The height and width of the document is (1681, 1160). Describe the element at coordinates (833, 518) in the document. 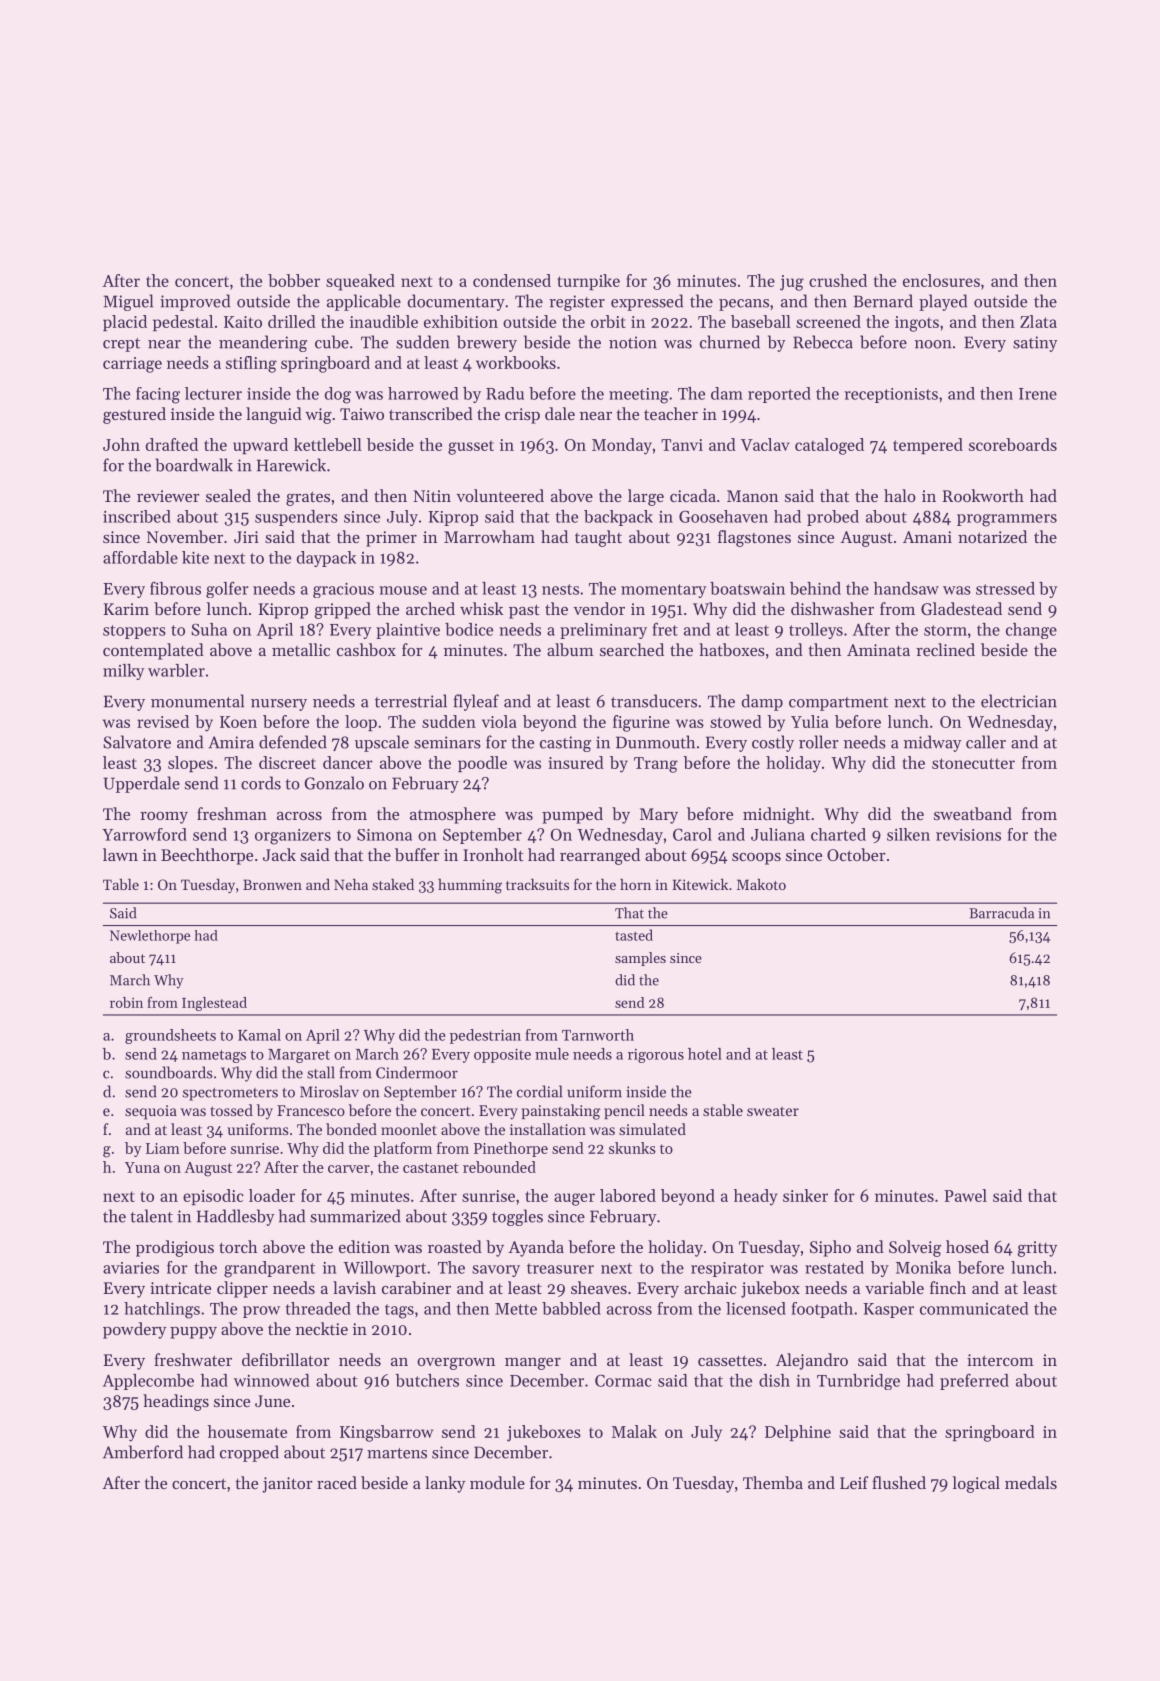

I see `probed` at that location.
